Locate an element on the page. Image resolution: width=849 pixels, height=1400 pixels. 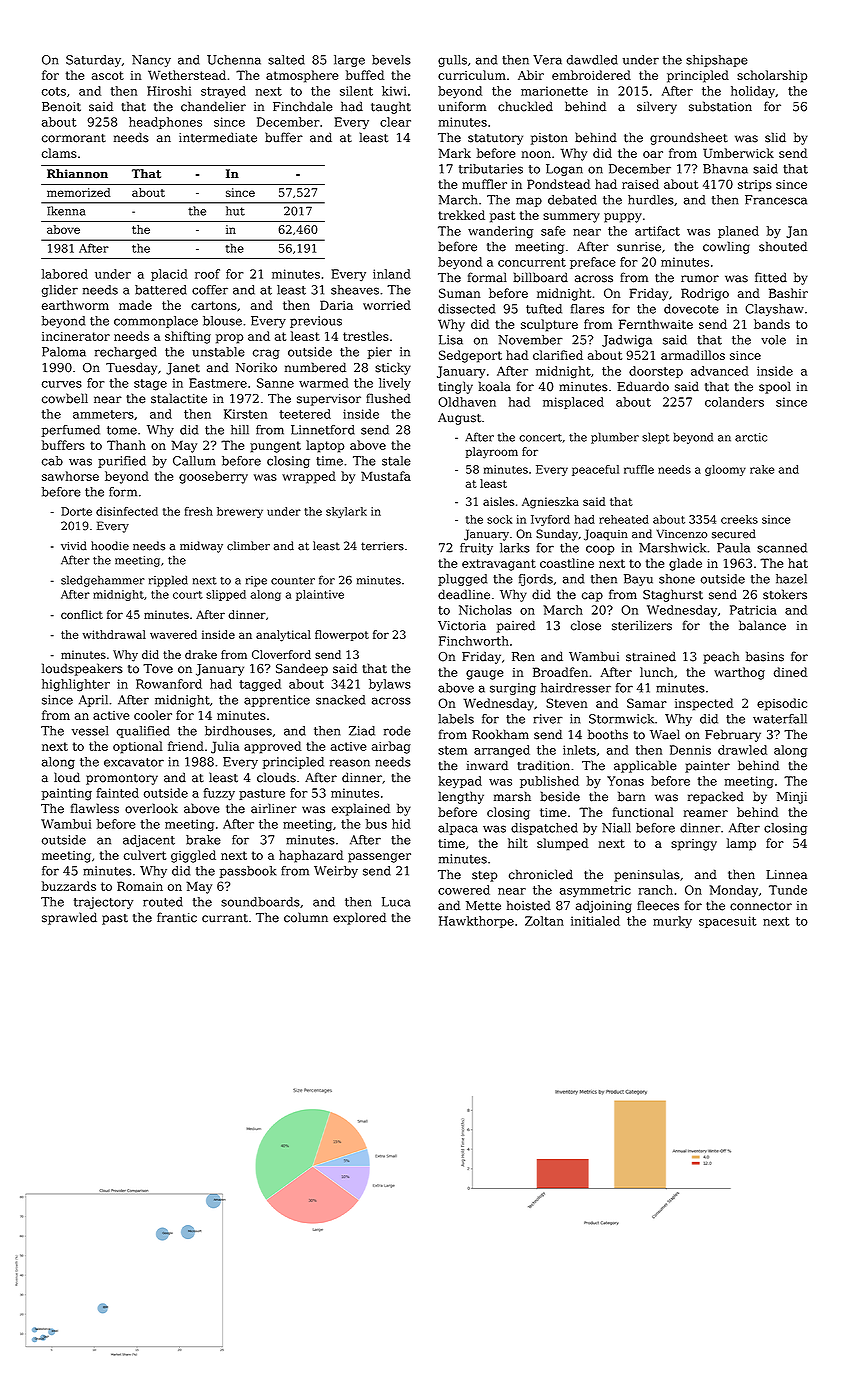
ascot is located at coordinates (108, 75).
